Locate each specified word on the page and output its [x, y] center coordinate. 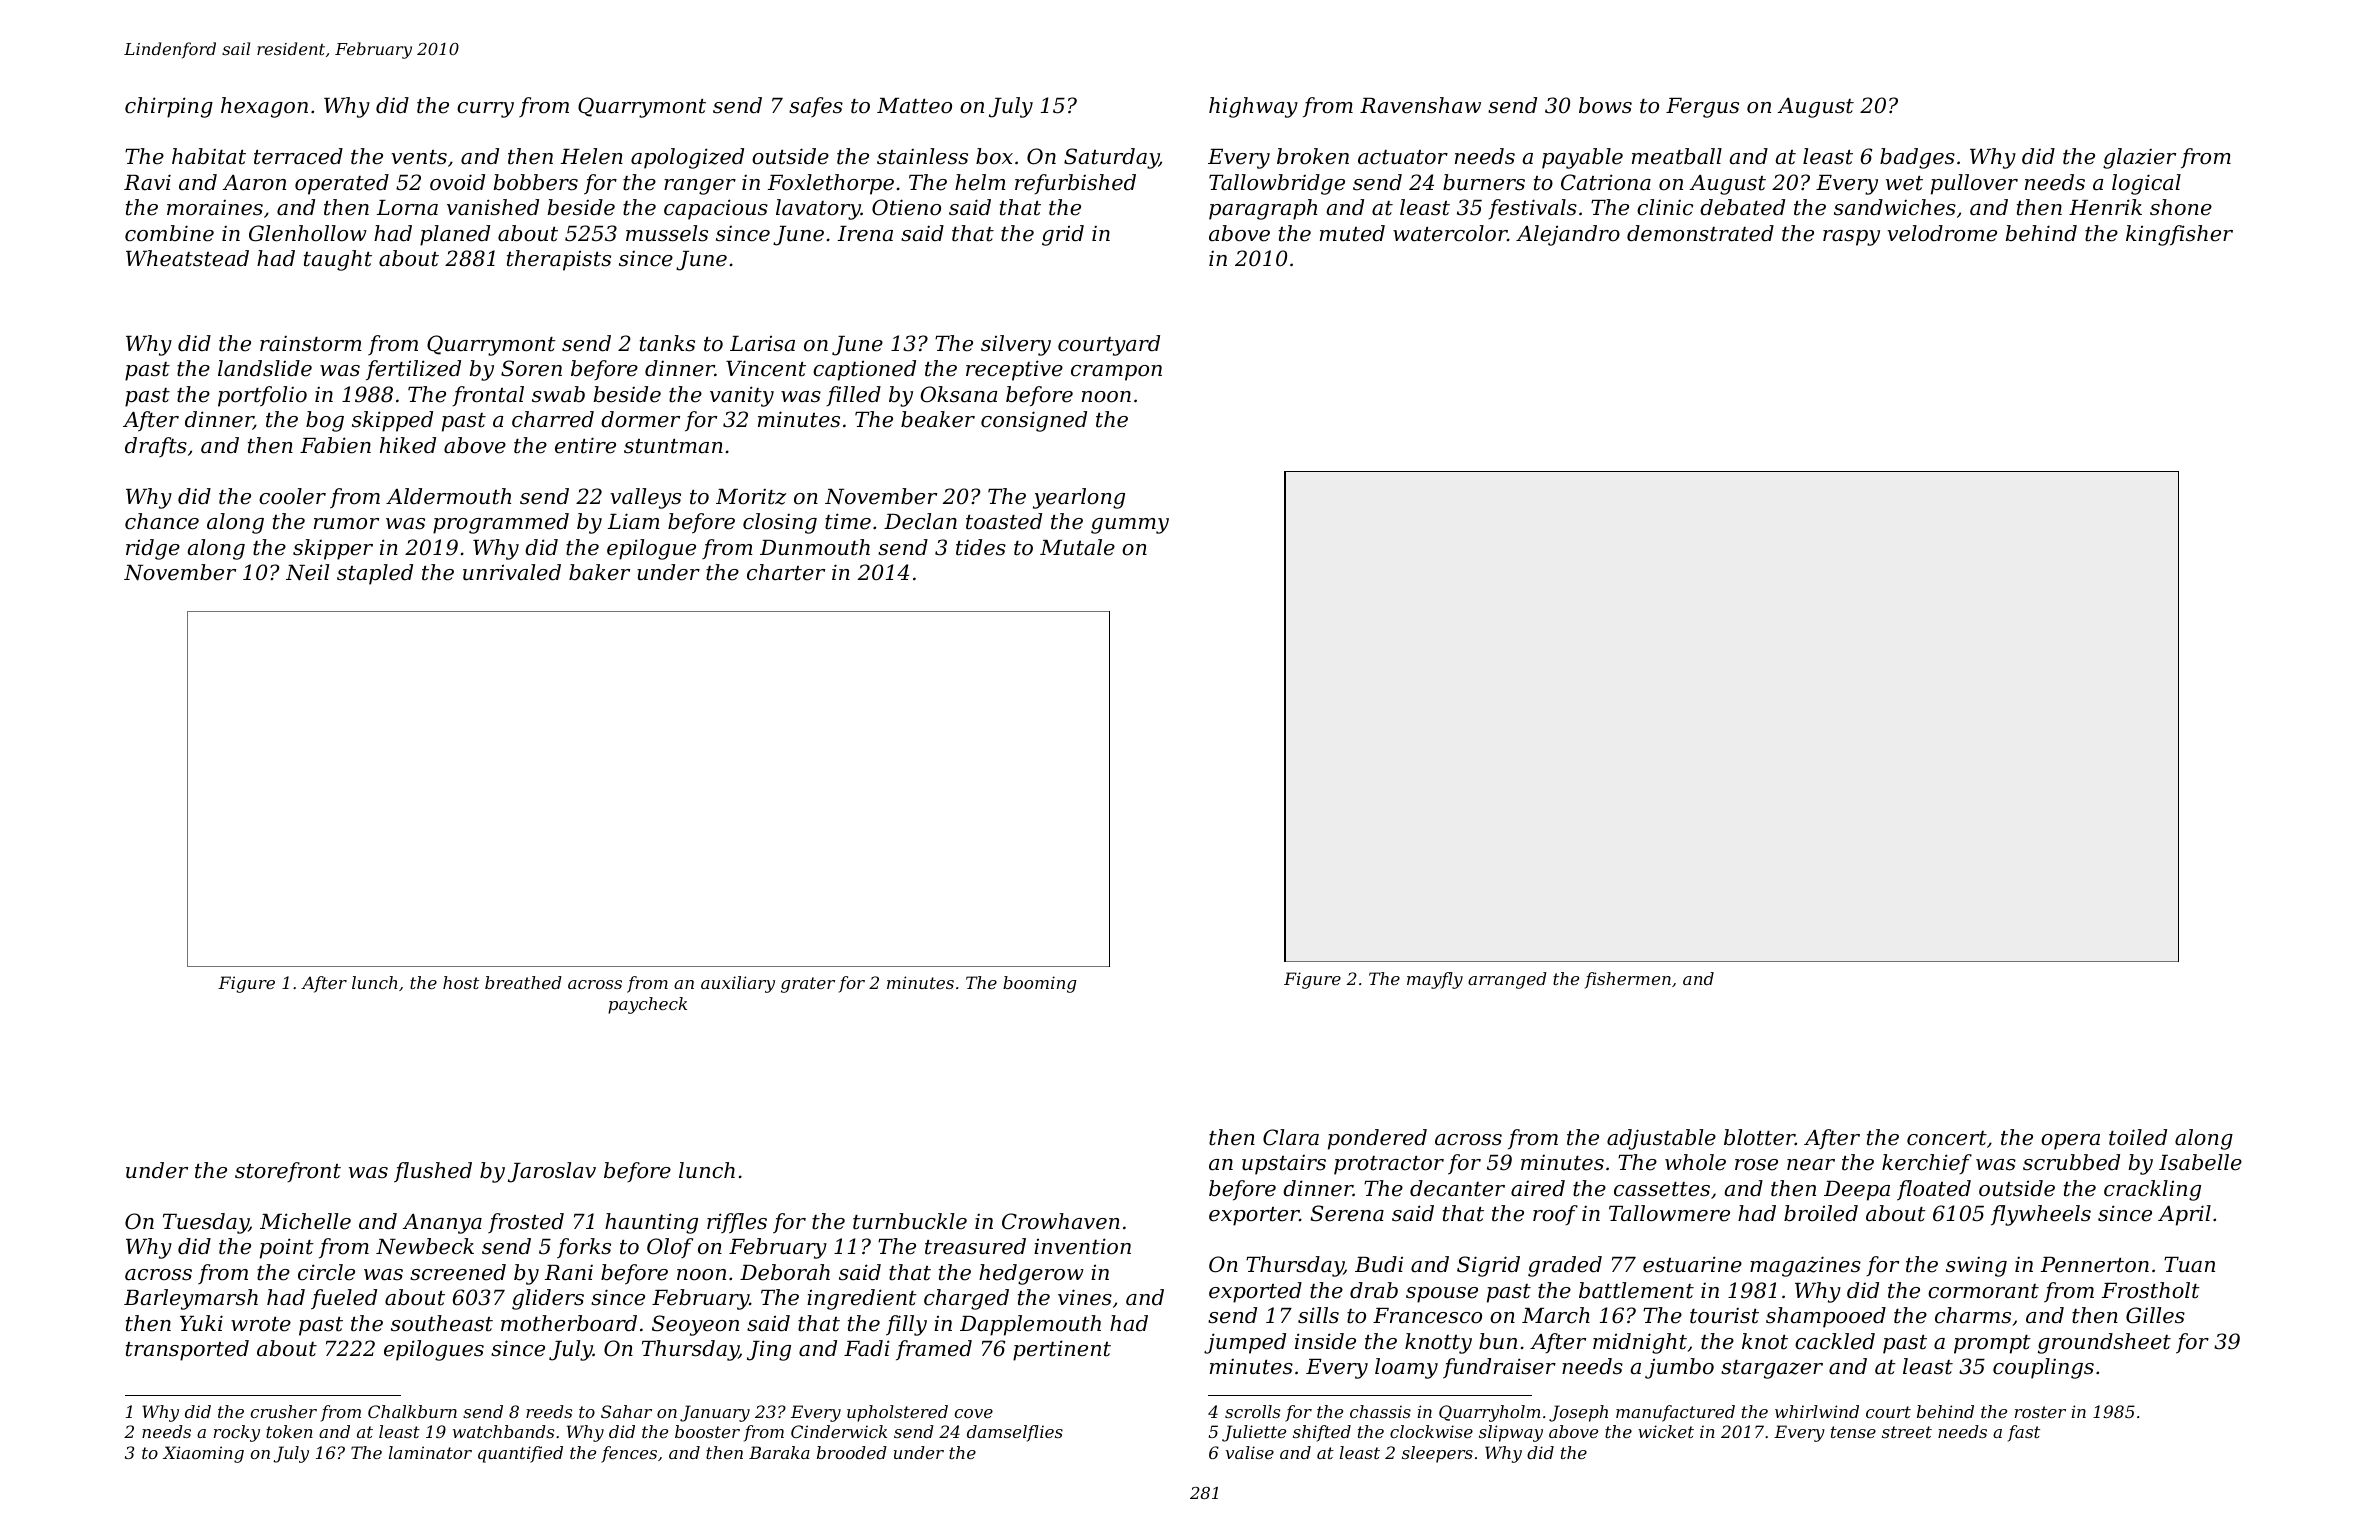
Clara [1291, 1137]
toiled [2138, 1137]
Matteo [914, 106]
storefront [288, 1172]
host [461, 982]
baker [599, 572]
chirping [169, 107]
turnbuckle [910, 1221]
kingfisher [2179, 235]
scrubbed [2071, 1162]
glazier [2139, 158]
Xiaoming [203, 1454]
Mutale [1077, 547]
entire [585, 445]
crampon [1116, 373]
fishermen [1628, 980]
